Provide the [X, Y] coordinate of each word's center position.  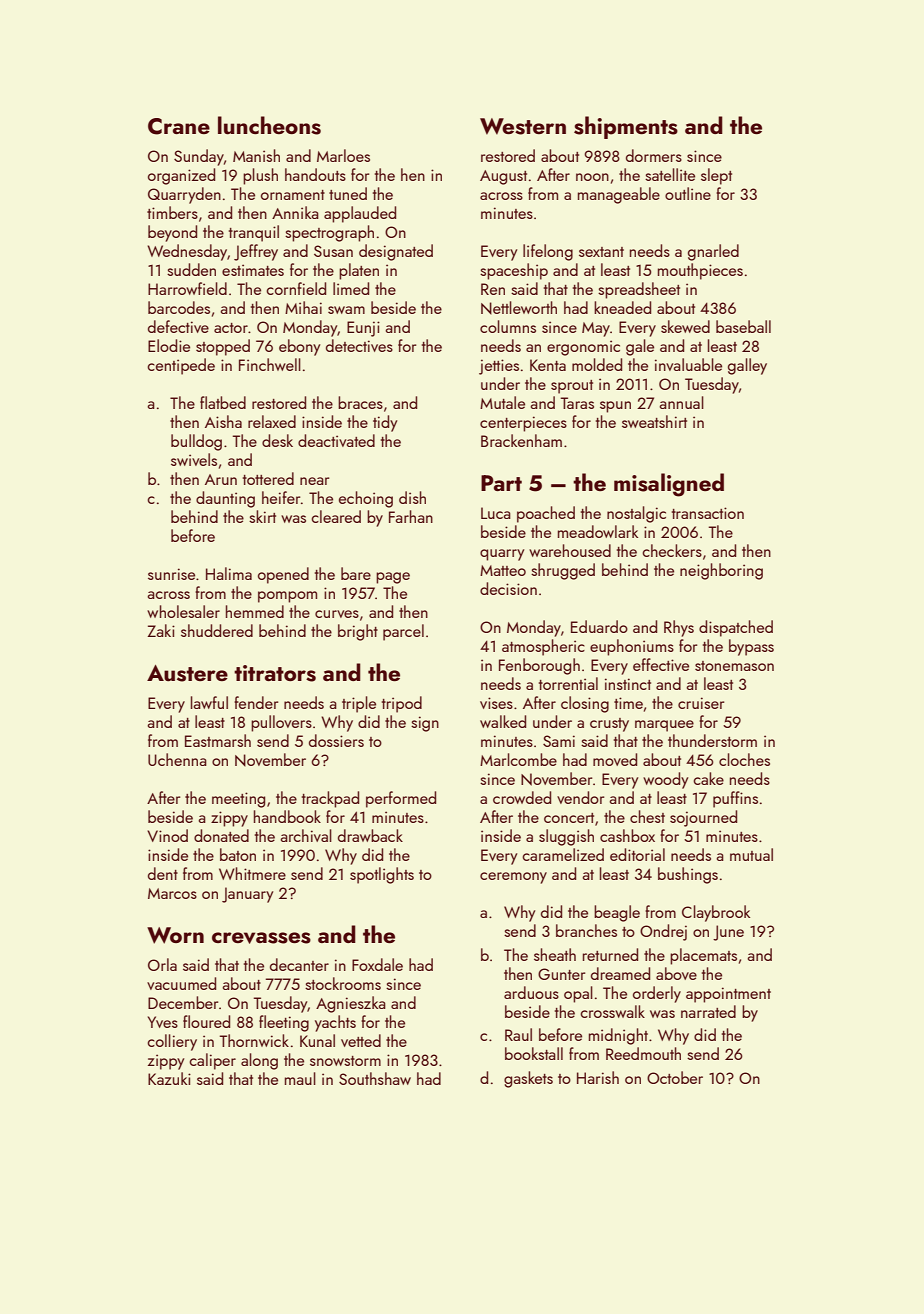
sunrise [171, 574]
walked [503, 721]
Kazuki [169, 1078]
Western [523, 126]
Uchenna [177, 759]
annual [681, 402]
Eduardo [599, 626]
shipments [626, 127]
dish [412, 497]
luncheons [269, 125]
